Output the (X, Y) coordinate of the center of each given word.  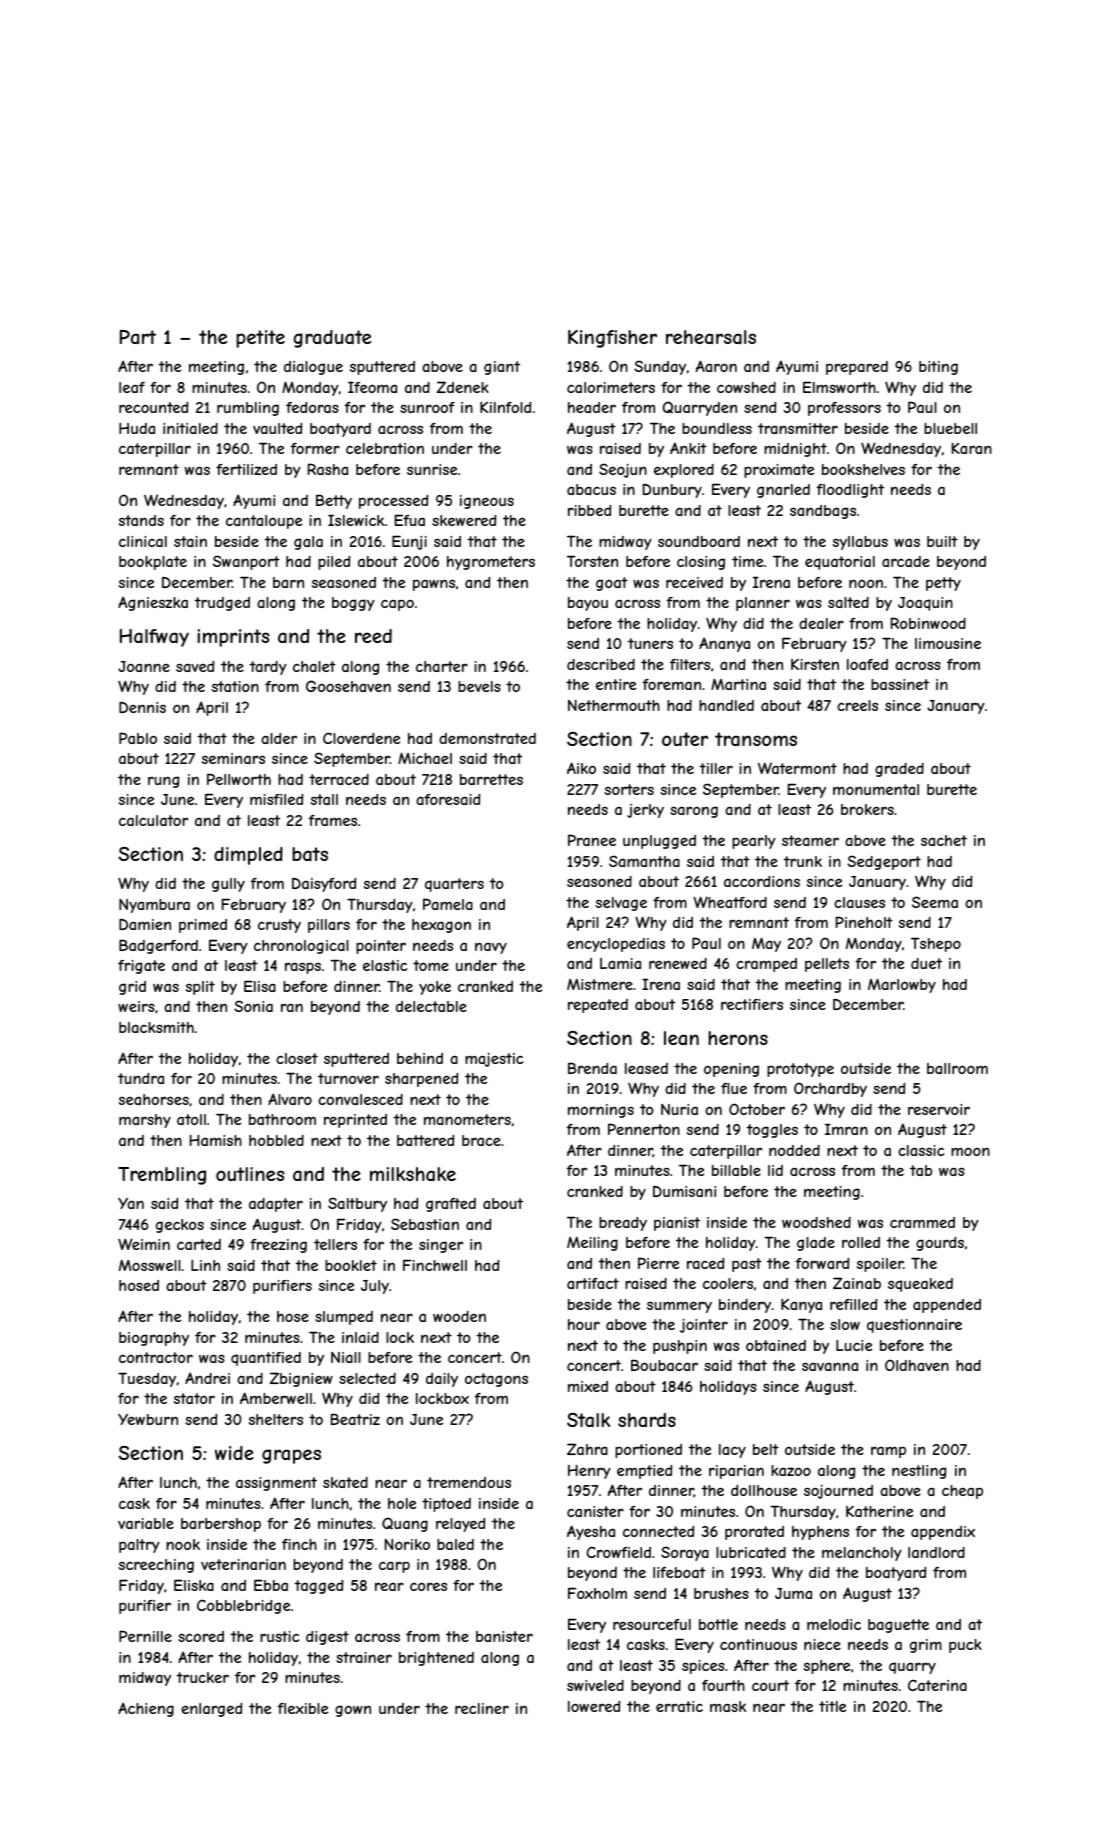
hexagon (441, 926)
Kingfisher (612, 339)
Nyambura (154, 906)
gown (353, 1711)
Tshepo (936, 944)
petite (260, 339)
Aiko (581, 768)
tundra (141, 1078)
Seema (935, 902)
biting (938, 368)
